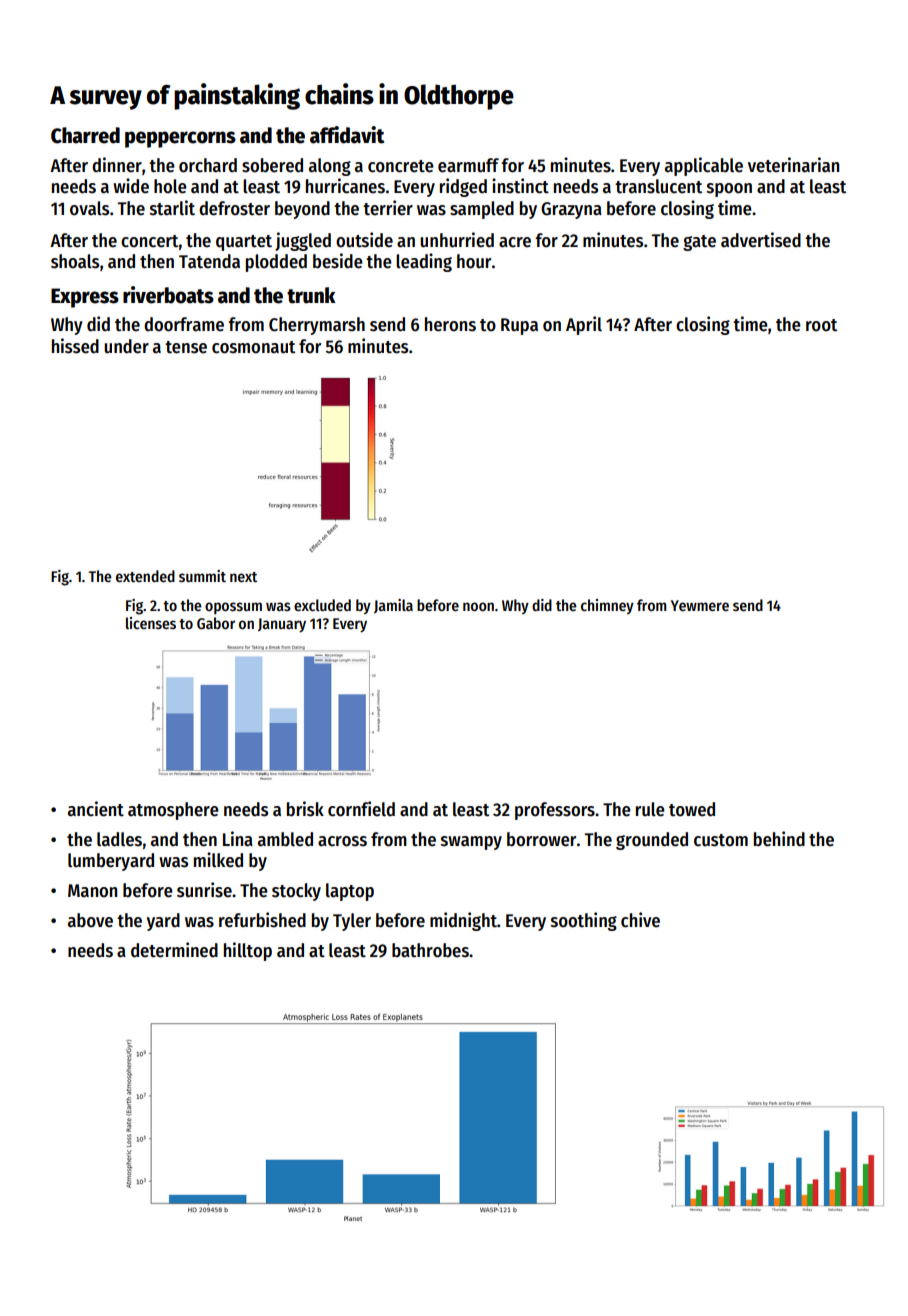 The width and height of the screenshot is (908, 1316). I want to click on veterinarian, so click(793, 165).
